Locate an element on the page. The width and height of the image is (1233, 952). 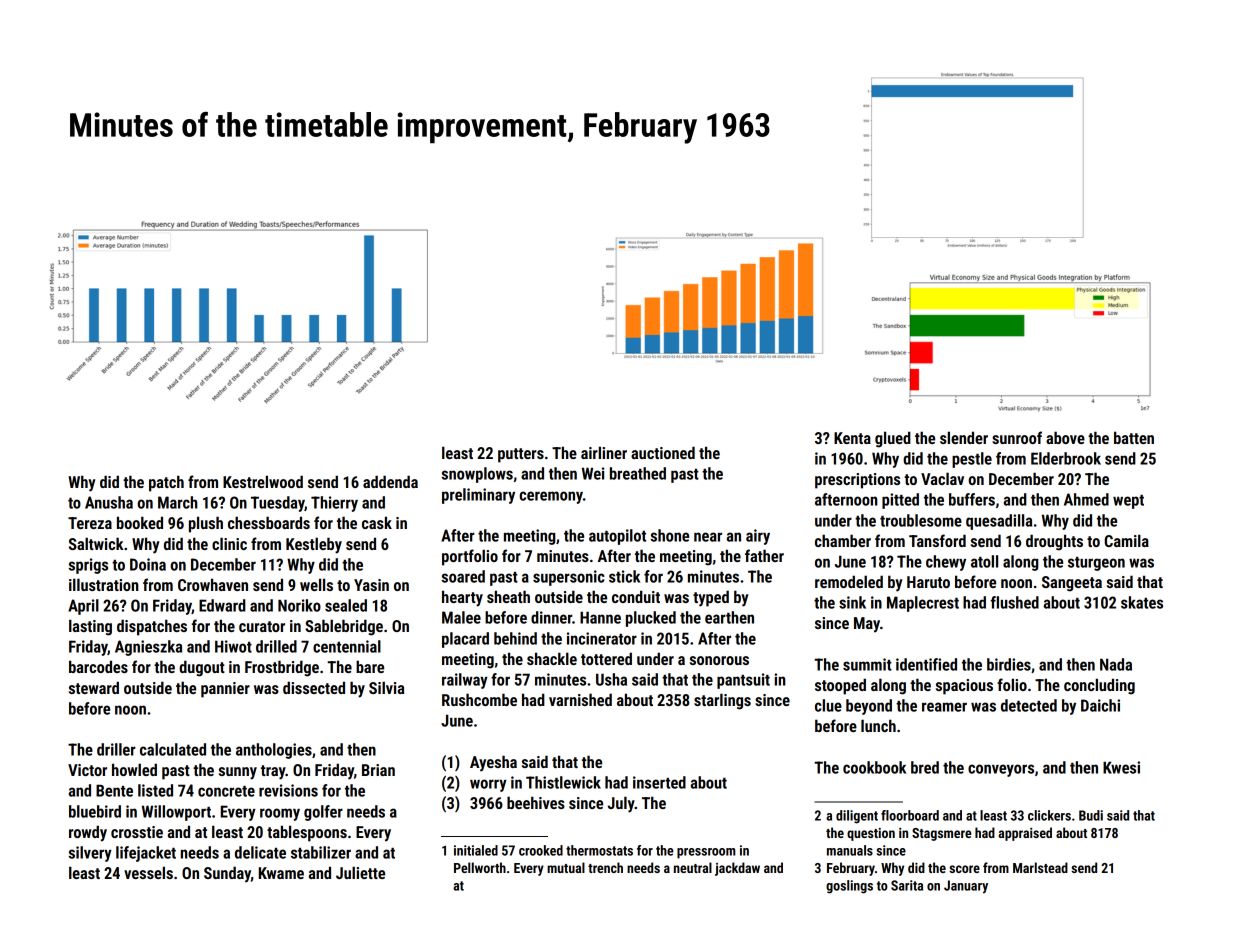
birdies is located at coordinates (1009, 664).
